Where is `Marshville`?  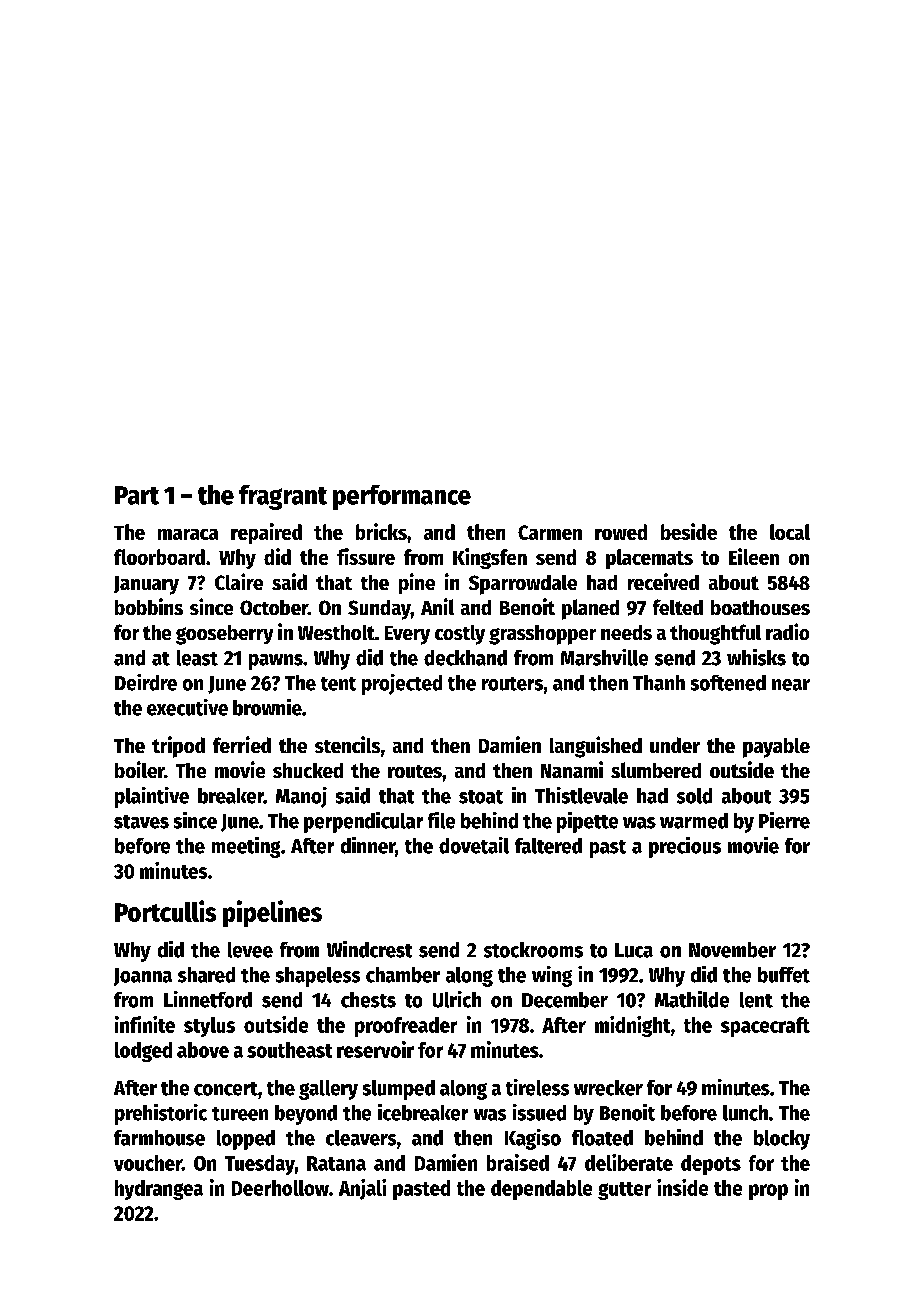 Marshville is located at coordinates (604, 657).
